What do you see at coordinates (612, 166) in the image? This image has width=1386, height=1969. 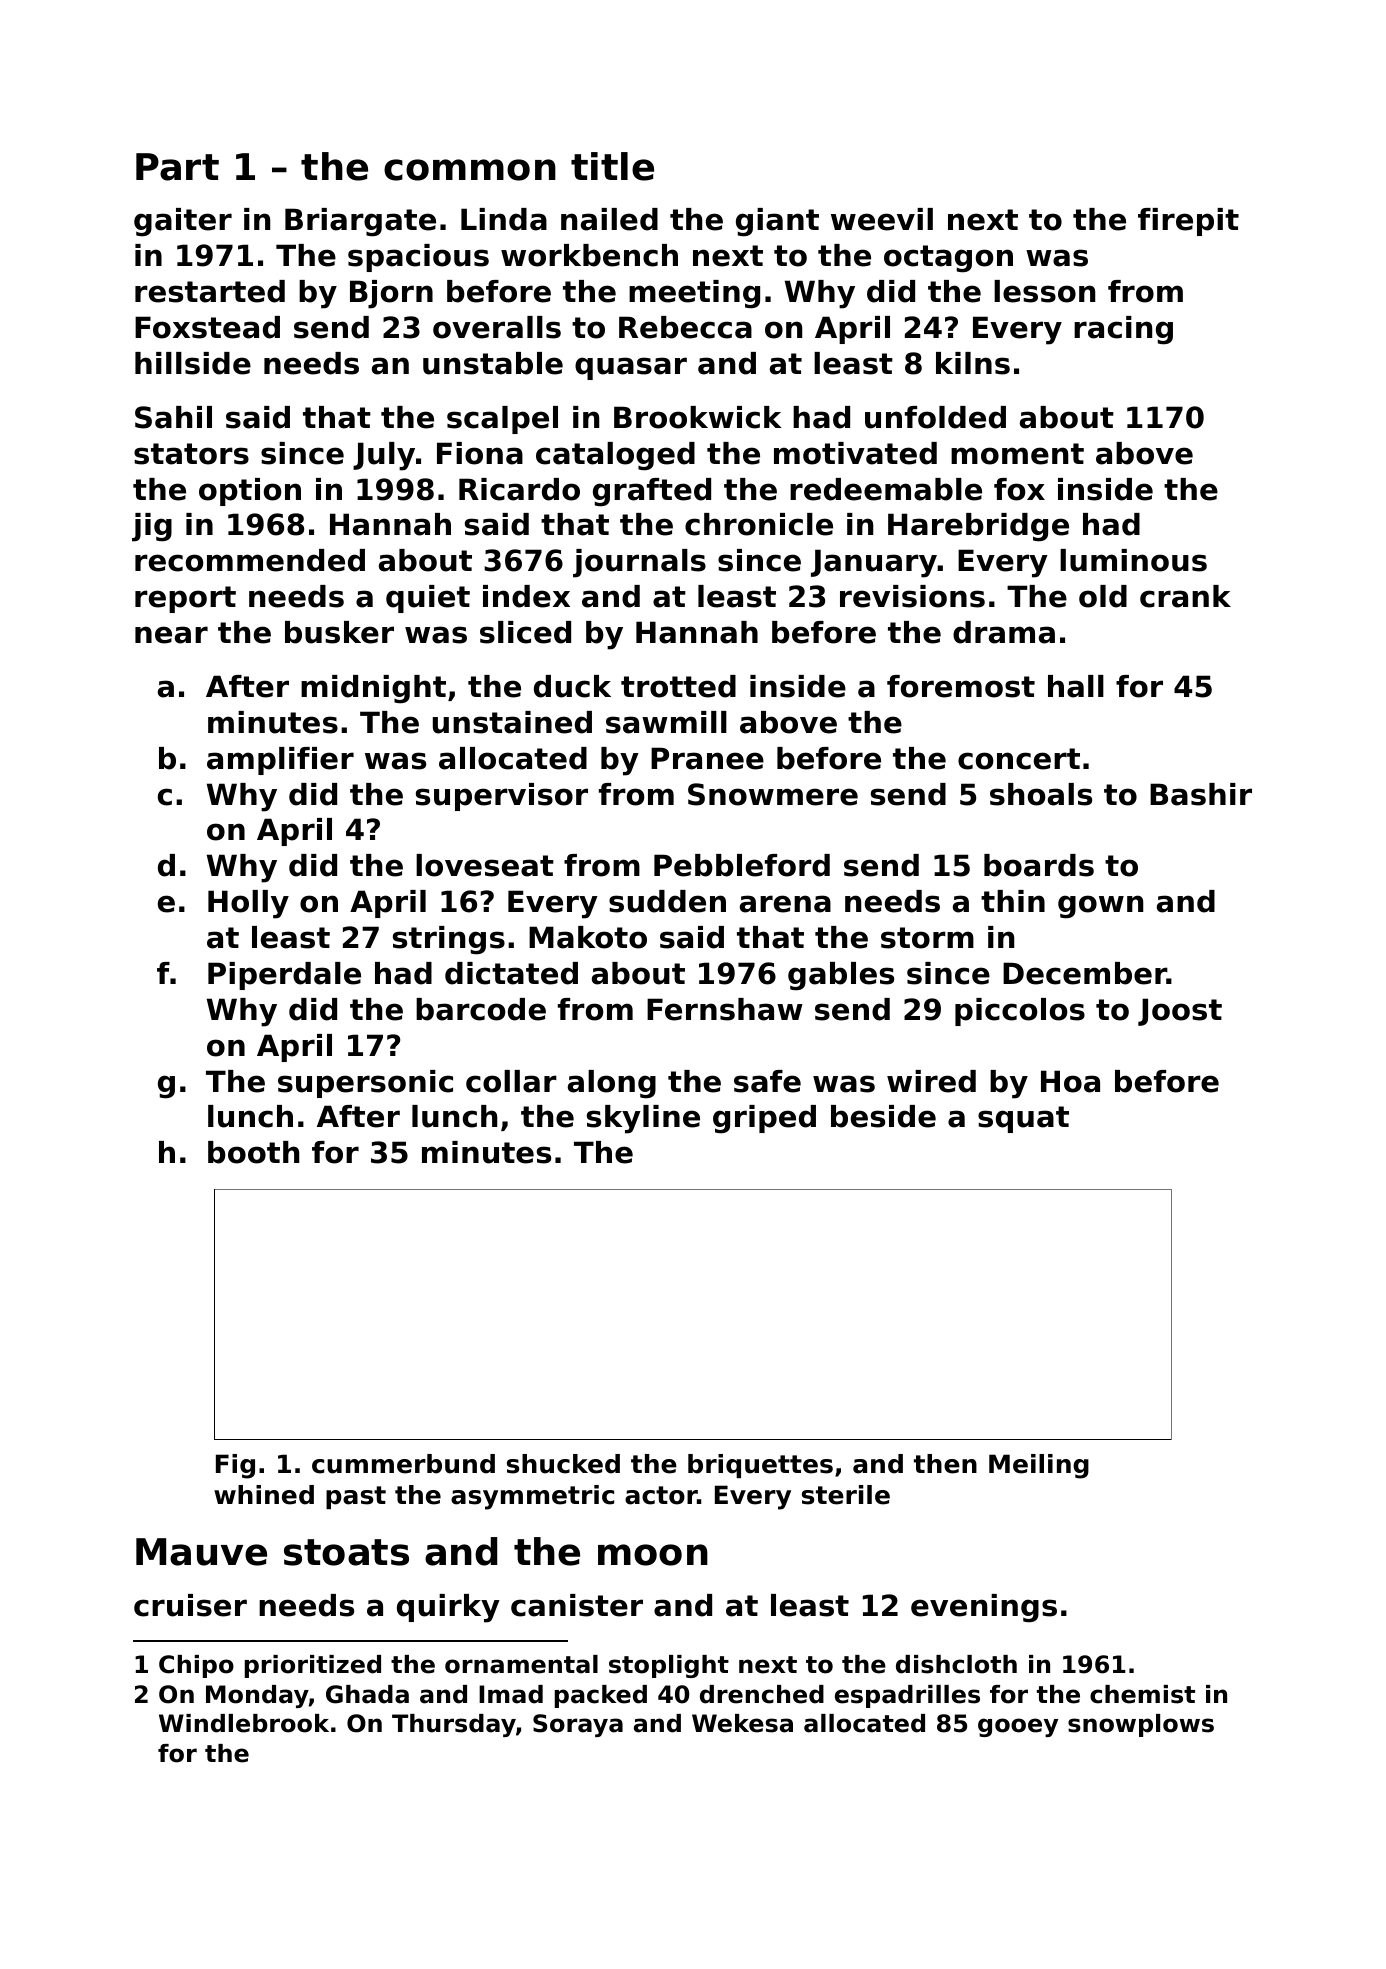 I see `title` at bounding box center [612, 166].
